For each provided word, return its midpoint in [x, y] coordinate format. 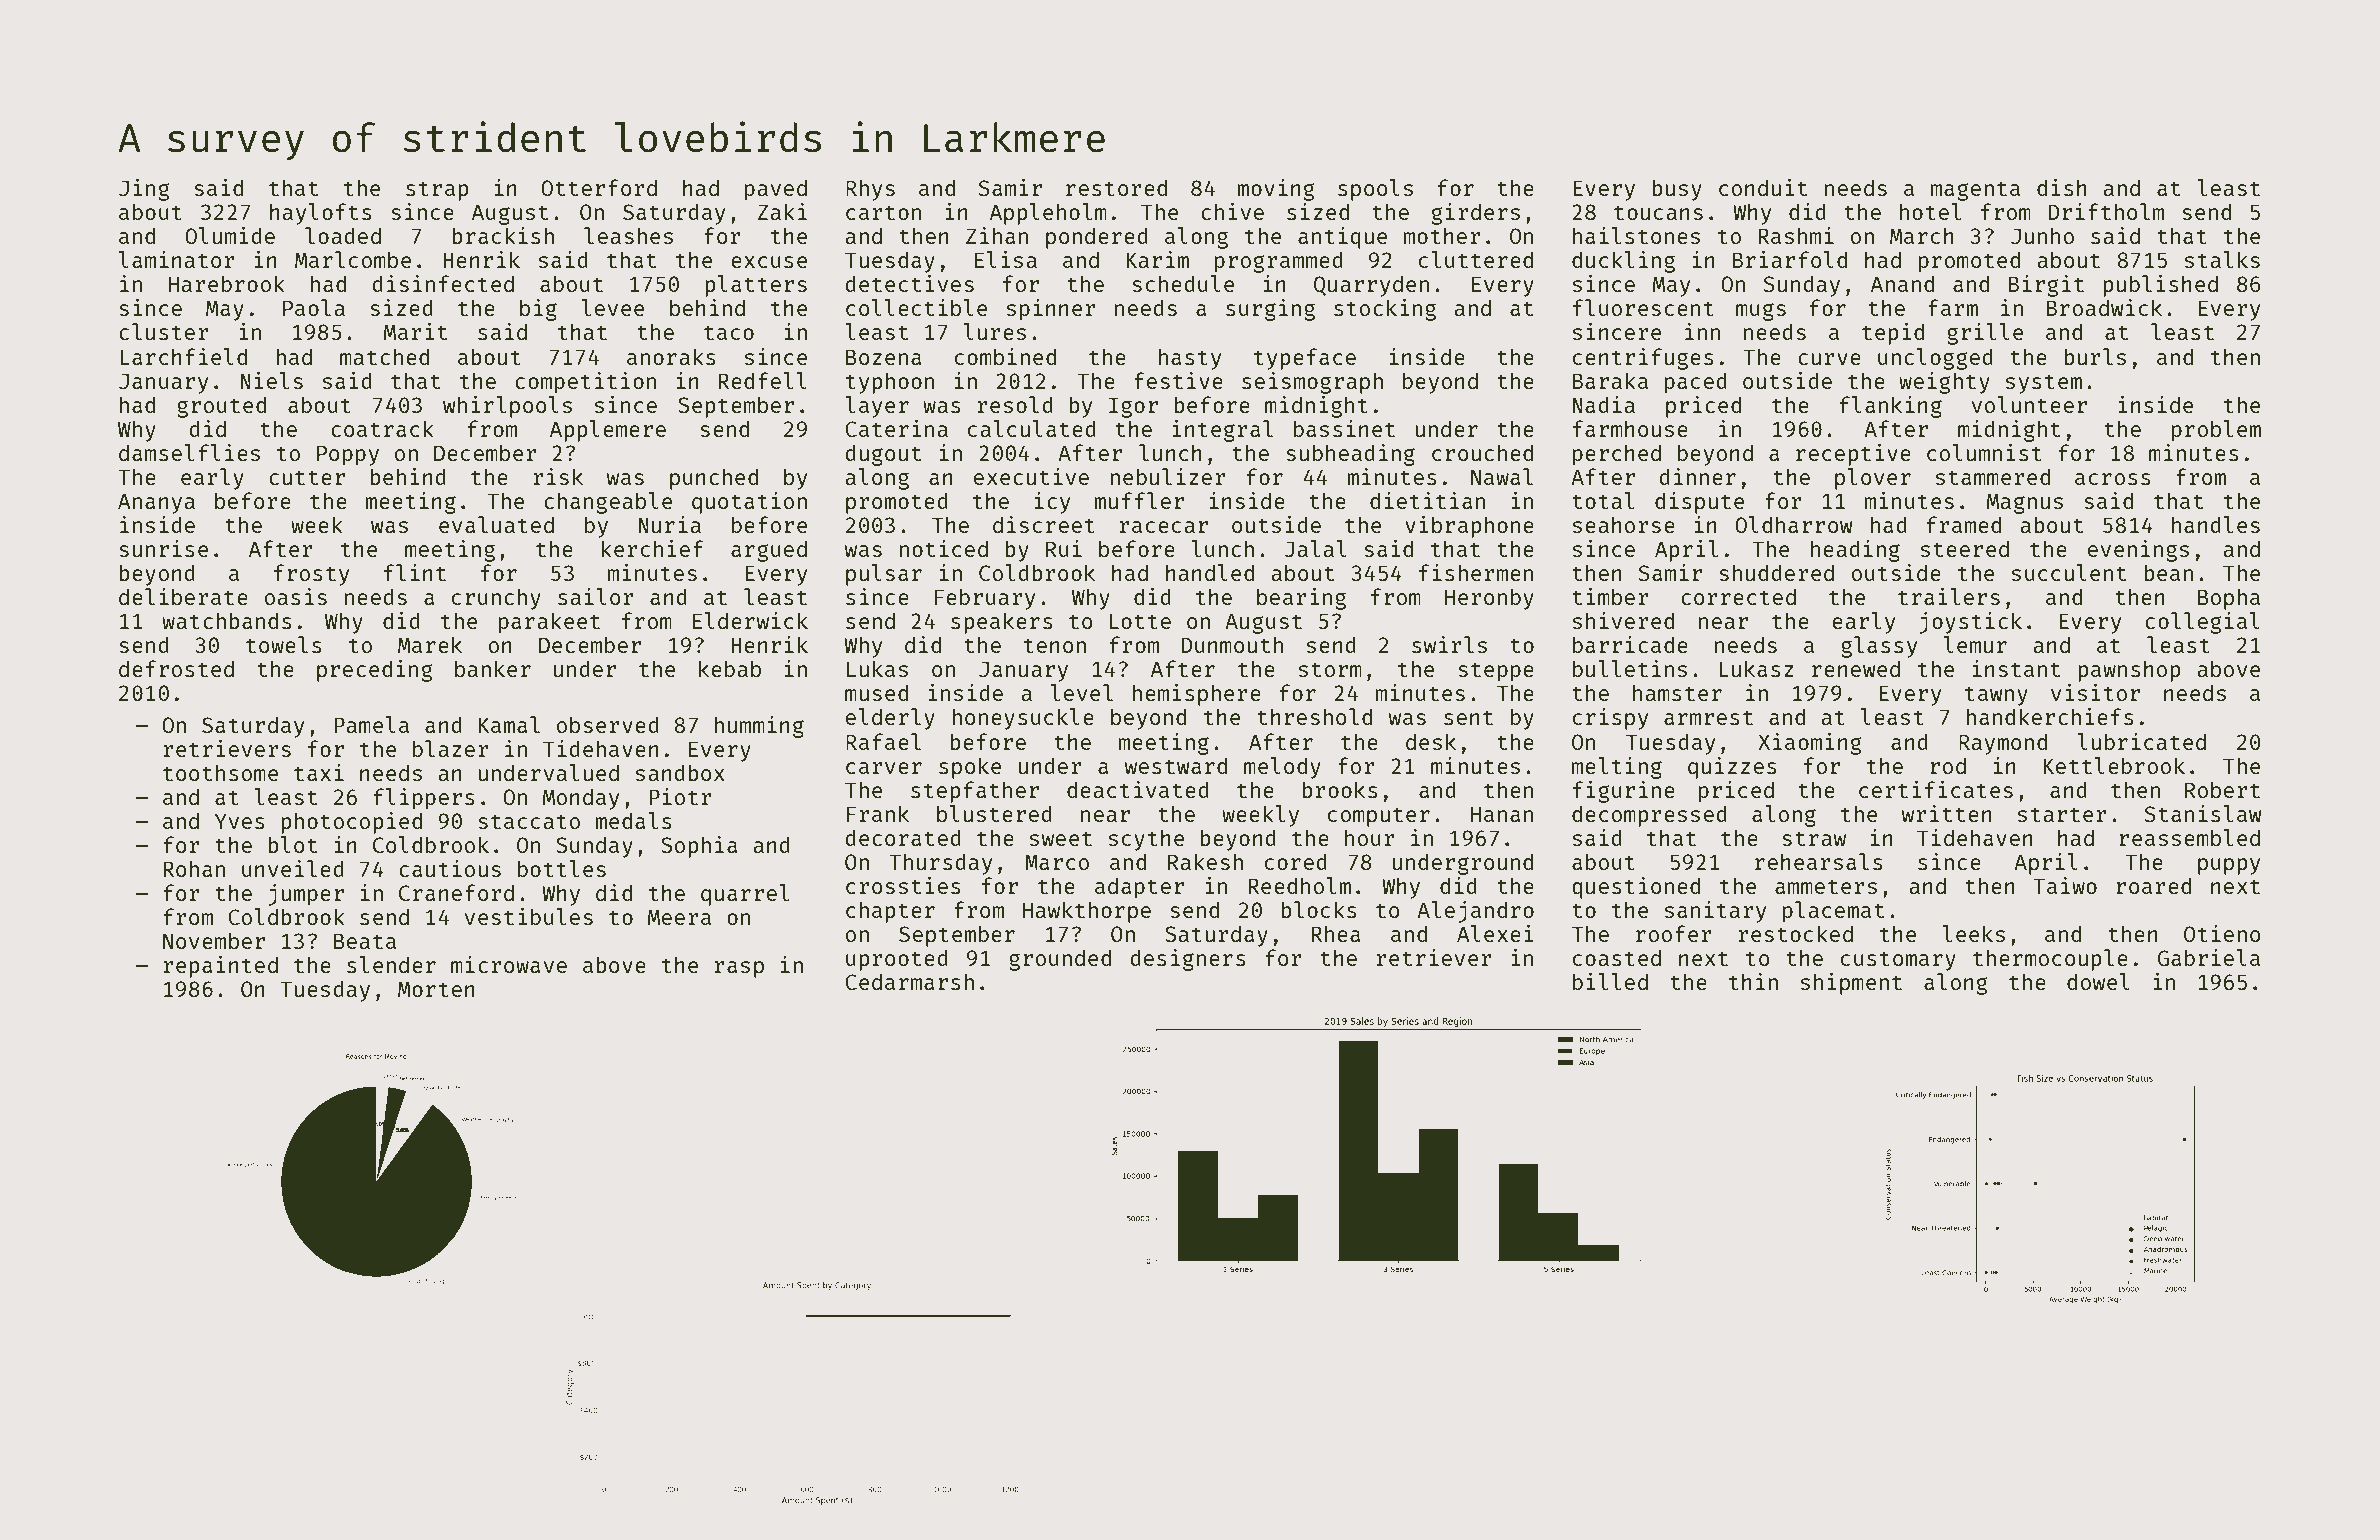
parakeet [549, 623]
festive [1178, 380]
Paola [314, 307]
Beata [365, 941]
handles [2216, 524]
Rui [1064, 548]
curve [1829, 359]
